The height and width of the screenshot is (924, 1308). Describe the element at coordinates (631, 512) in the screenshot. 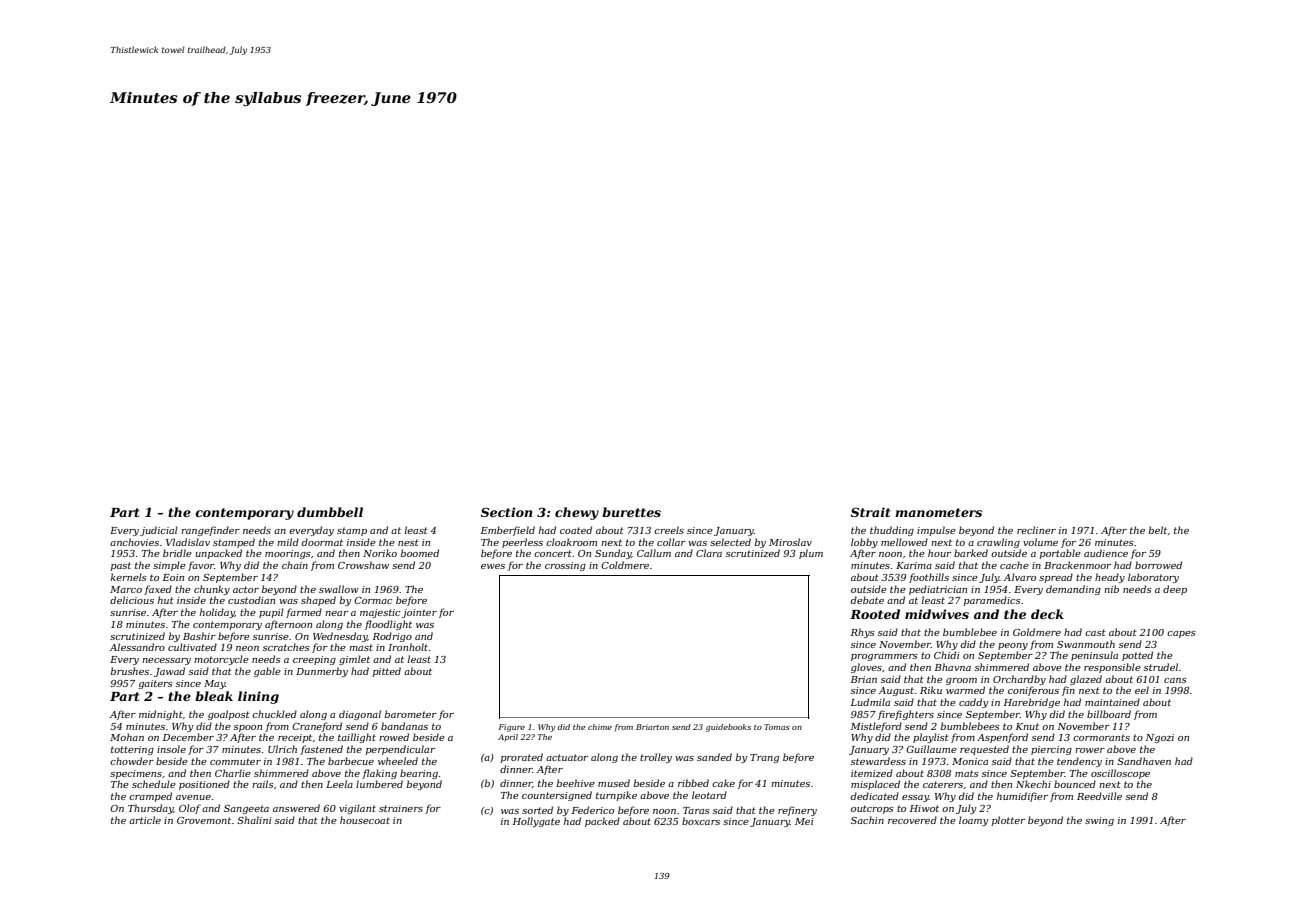

I see `burettes` at that location.
